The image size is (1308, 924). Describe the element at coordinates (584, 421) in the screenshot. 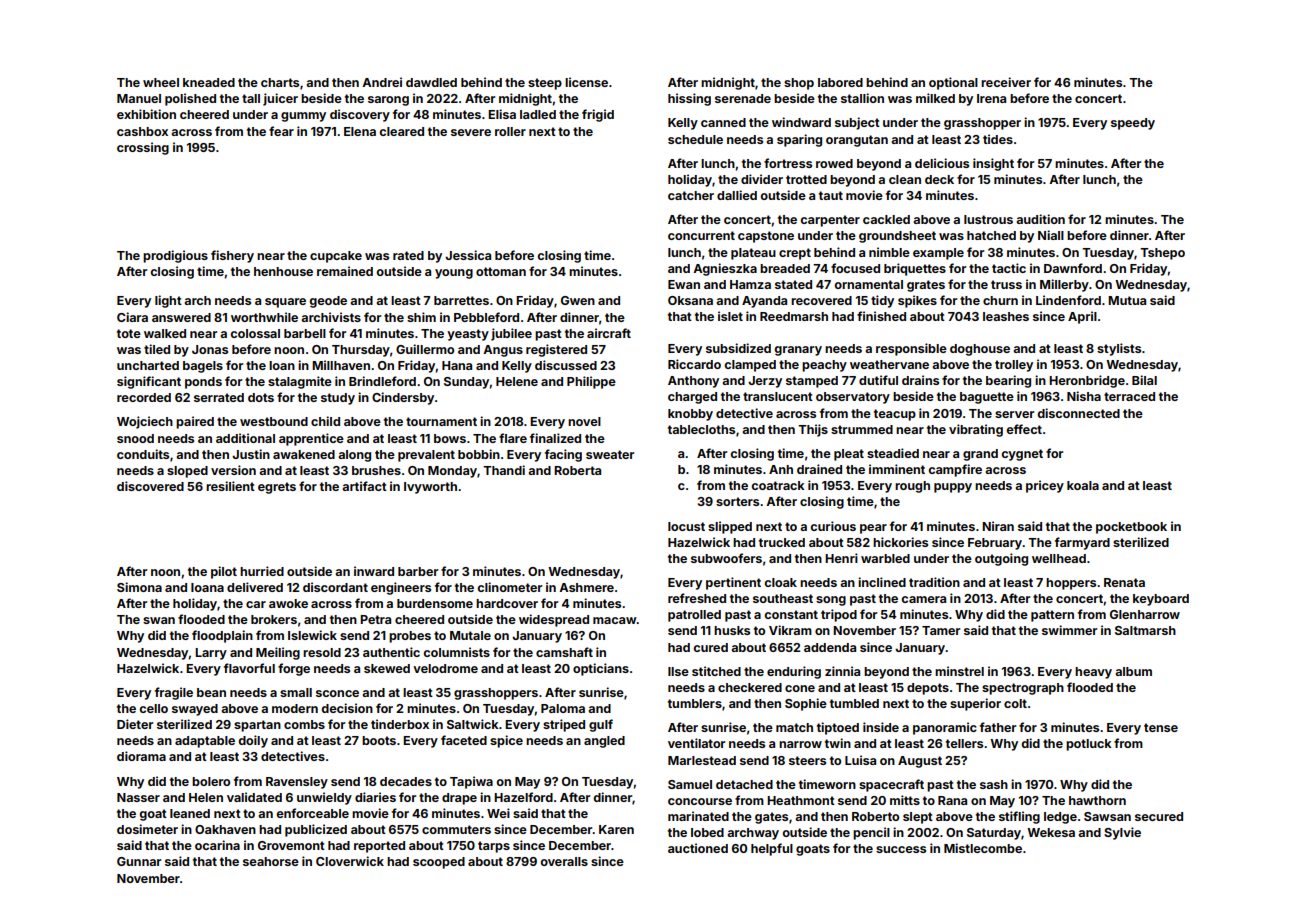

I see `novel` at that location.
